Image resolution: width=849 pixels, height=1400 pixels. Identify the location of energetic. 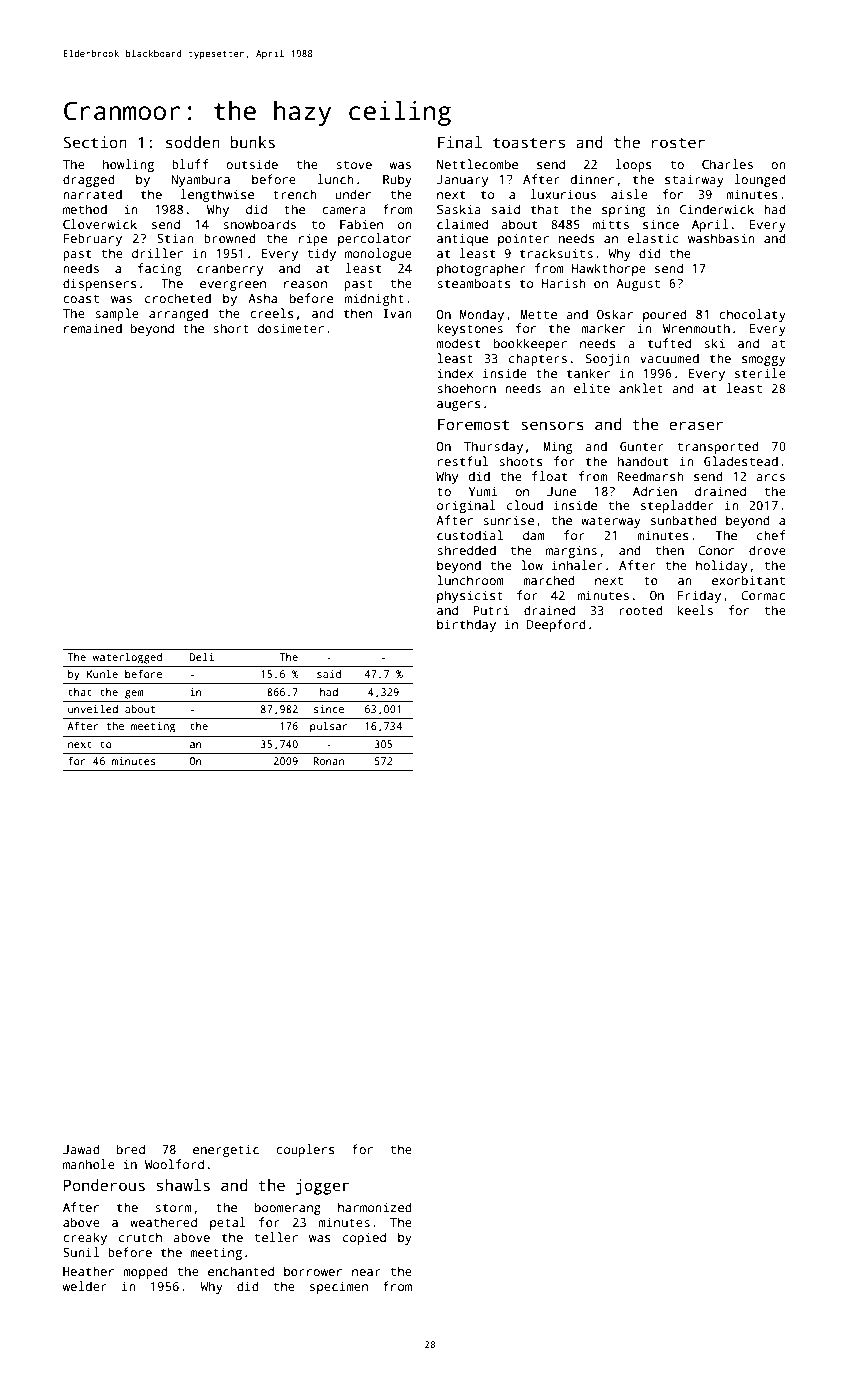
(226, 1150).
